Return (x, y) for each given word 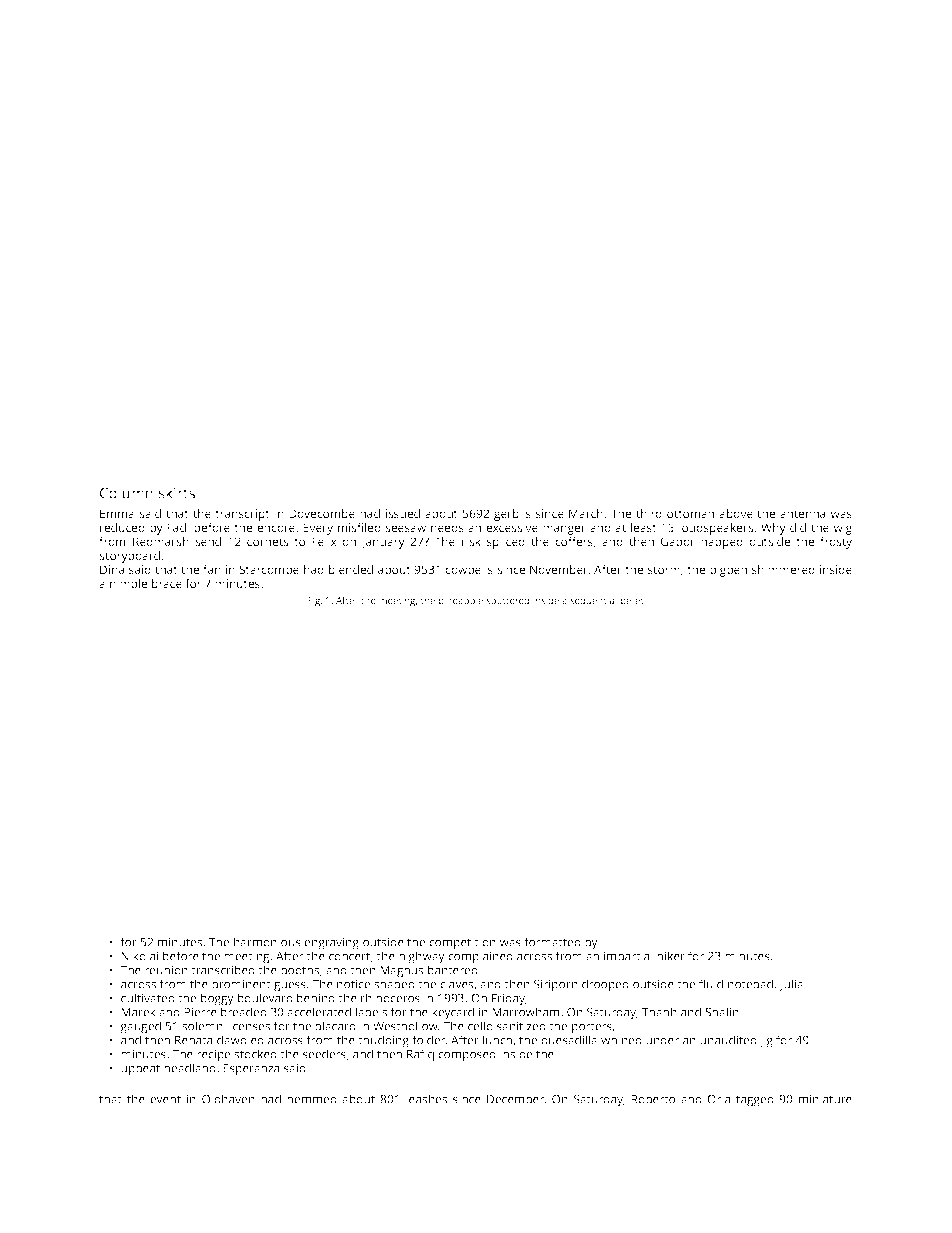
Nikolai (139, 956)
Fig (314, 602)
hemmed (312, 1099)
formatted (552, 942)
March (586, 513)
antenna (802, 514)
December (516, 1099)
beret (632, 600)
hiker (671, 956)
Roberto (653, 1099)
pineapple (461, 601)
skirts (177, 493)
